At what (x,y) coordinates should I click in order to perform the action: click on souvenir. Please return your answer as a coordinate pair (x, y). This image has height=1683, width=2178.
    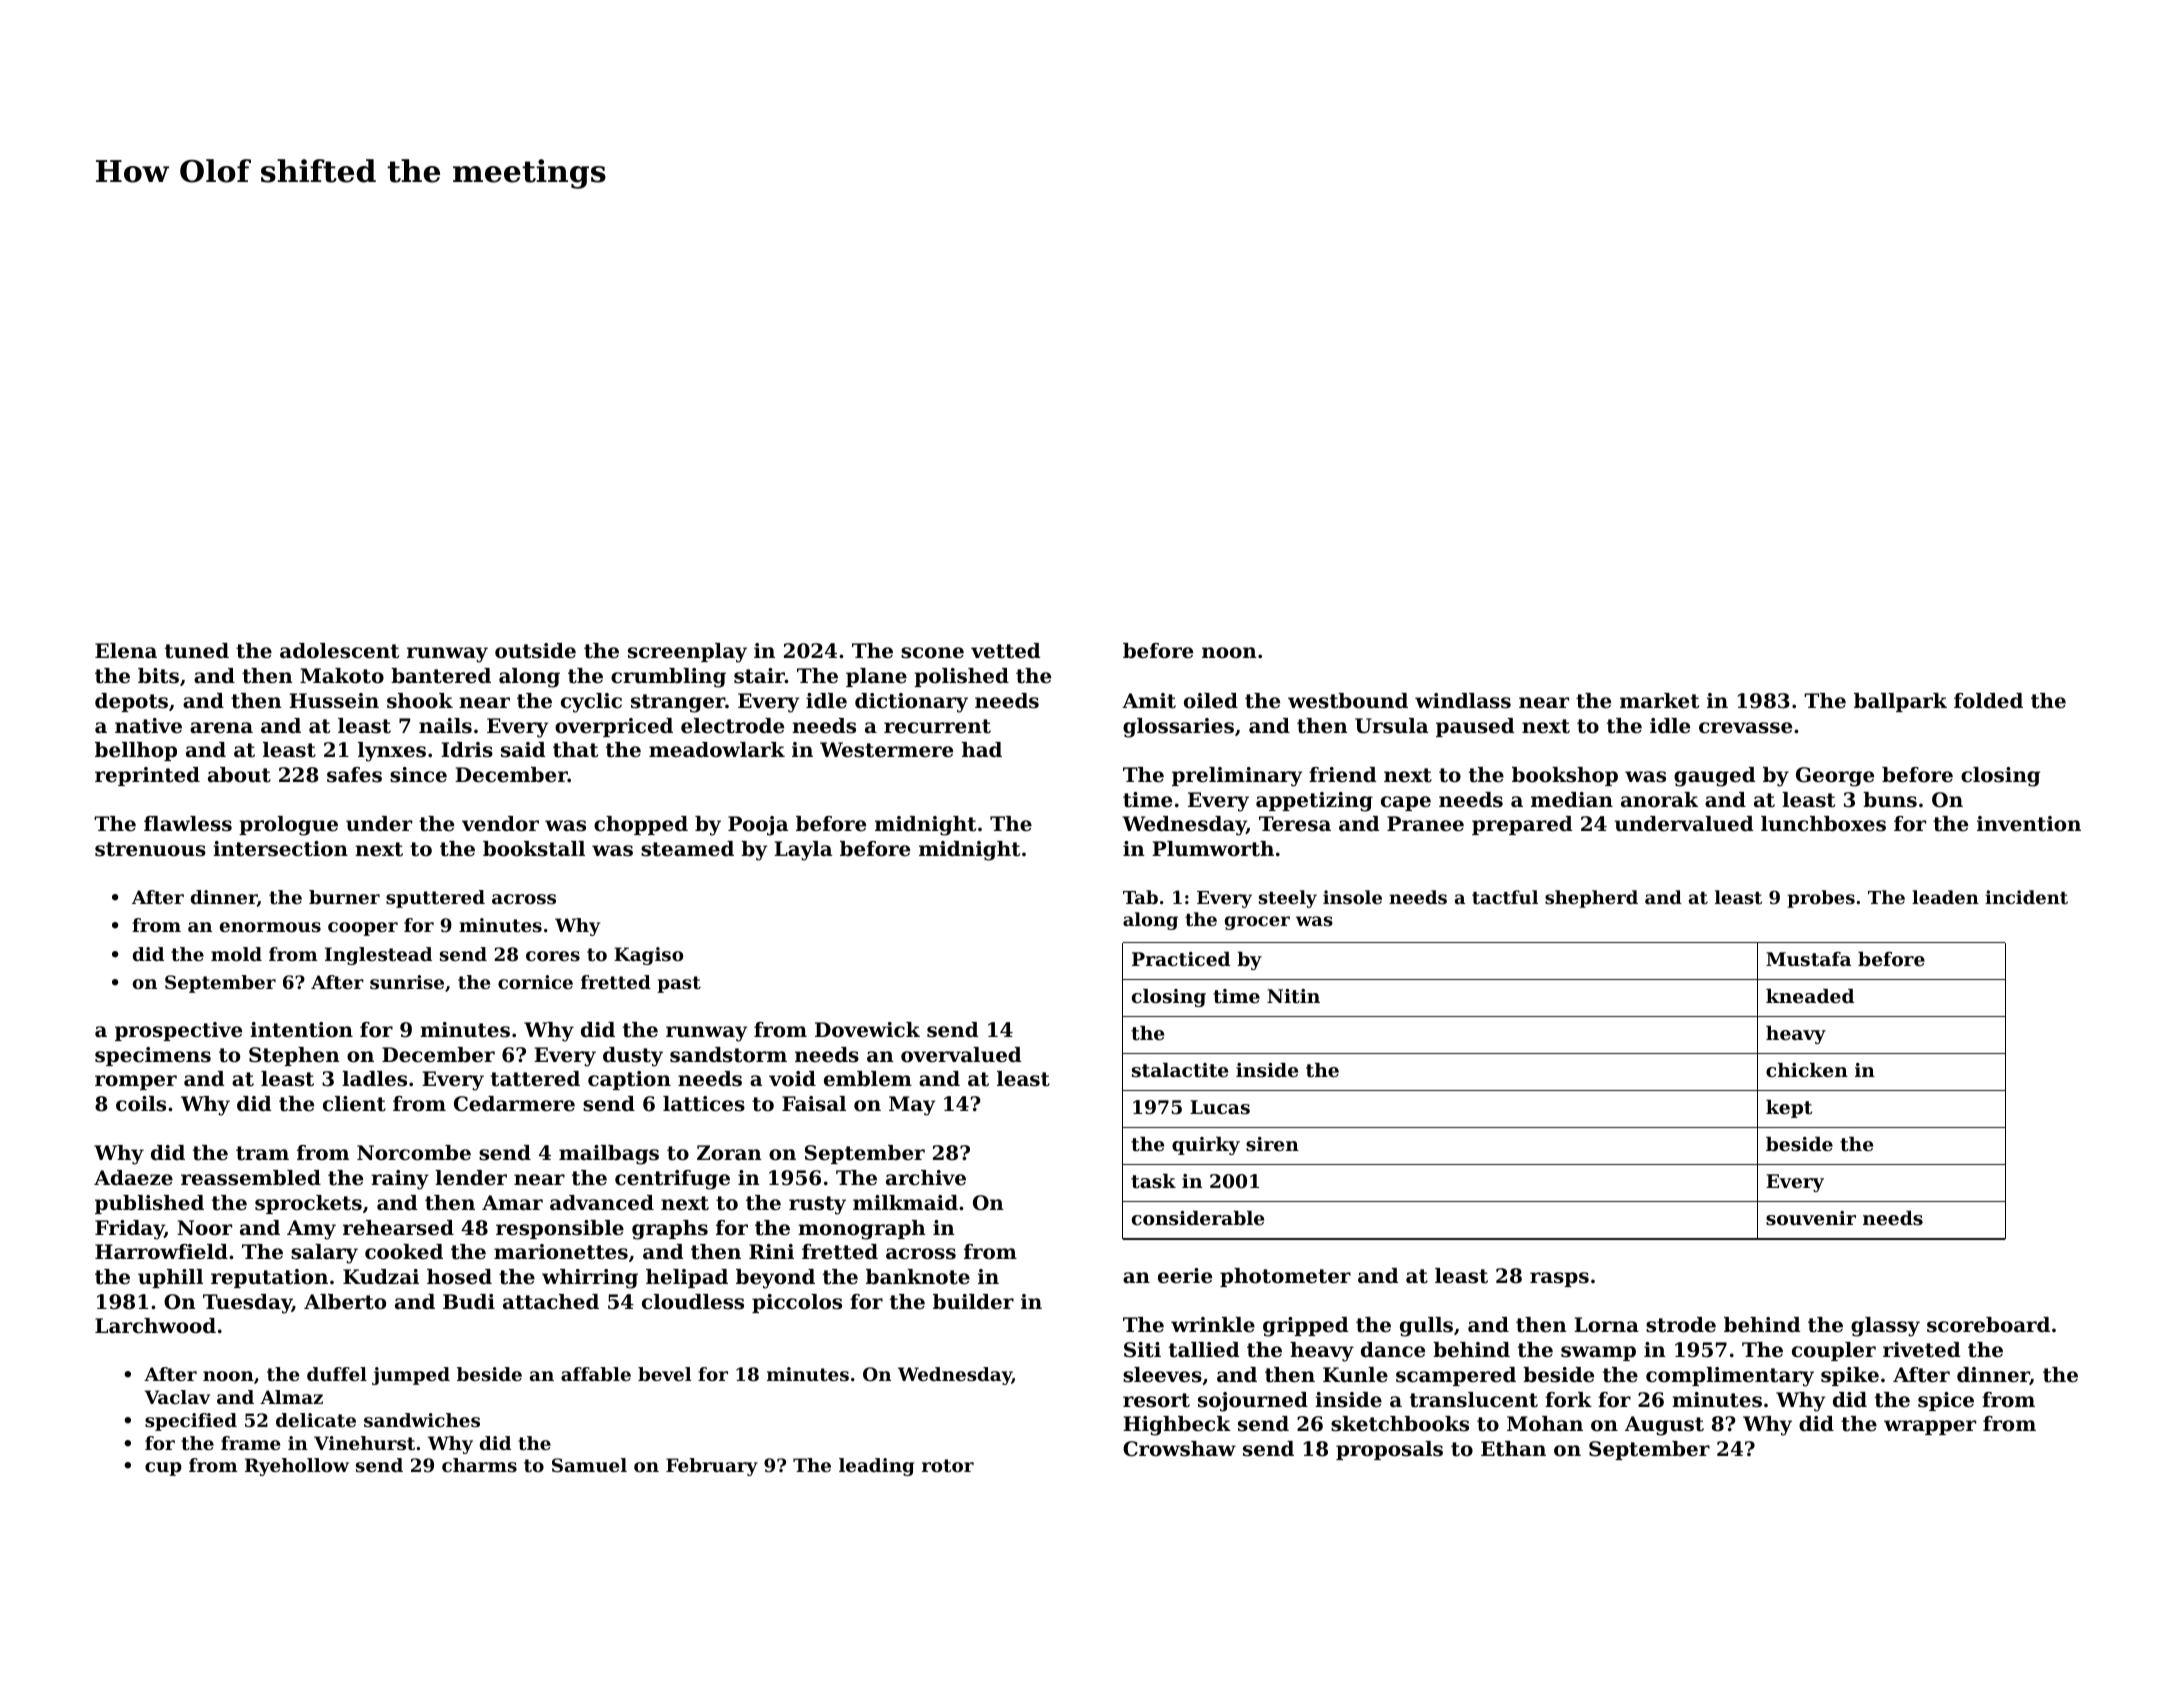
    Looking at the image, I should click on (1811, 1218).
